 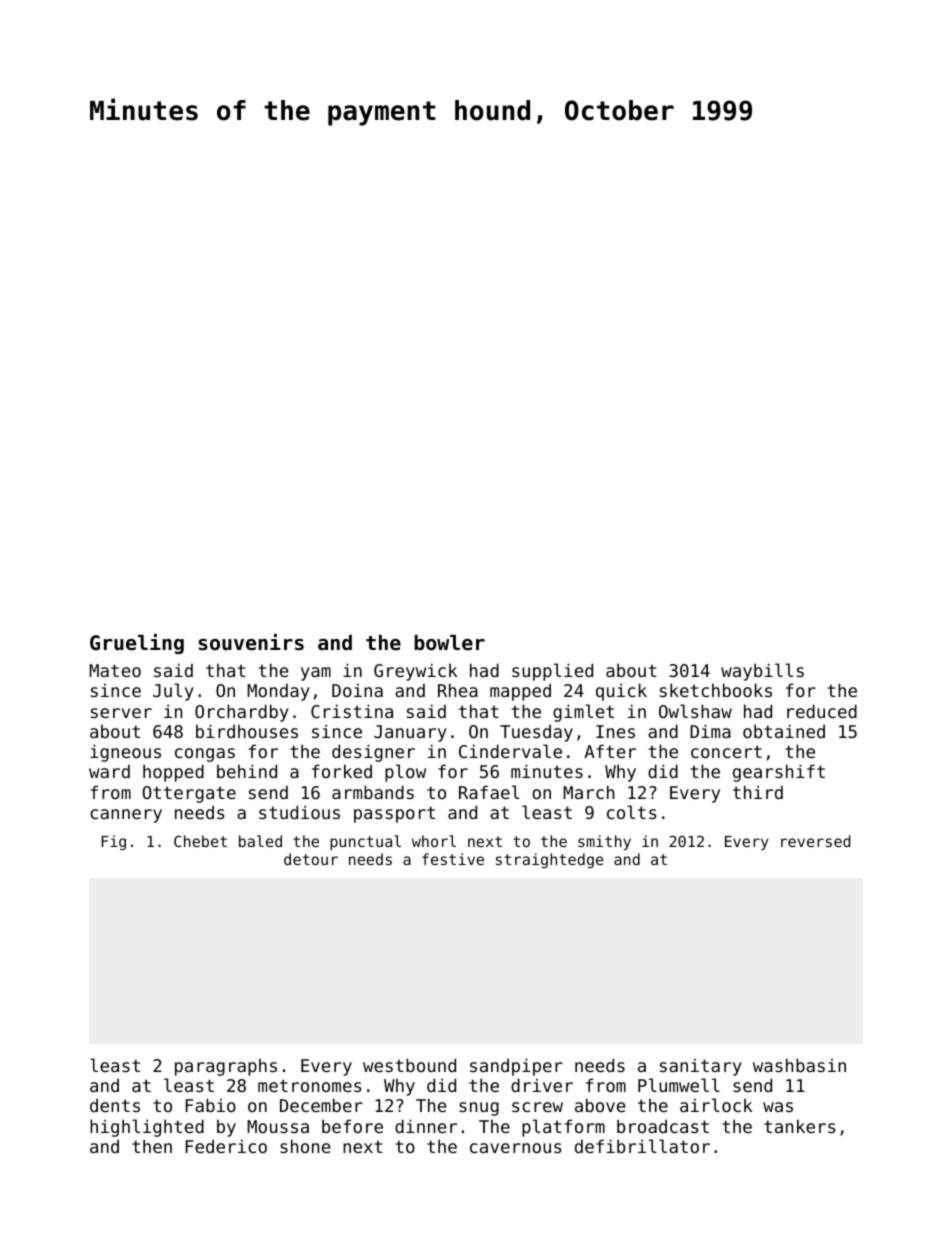 What do you see at coordinates (409, 1065) in the image?
I see `westbound` at bounding box center [409, 1065].
